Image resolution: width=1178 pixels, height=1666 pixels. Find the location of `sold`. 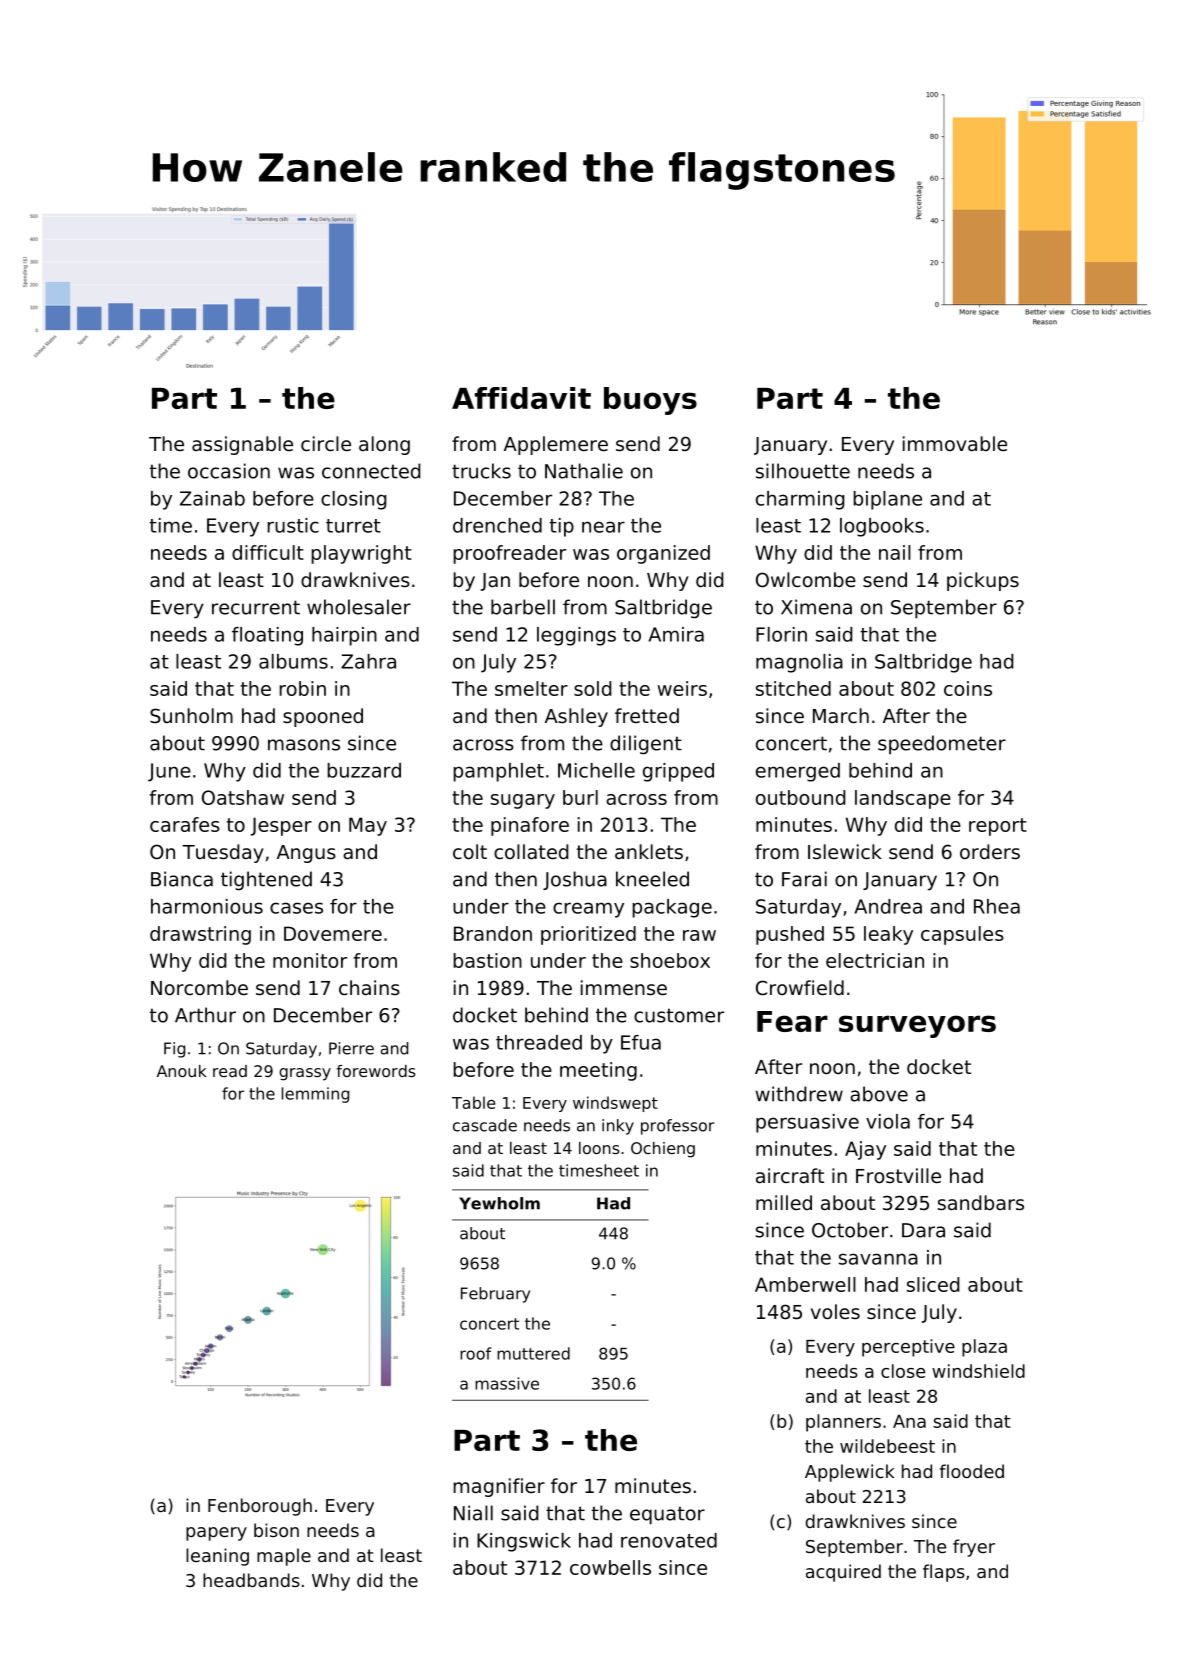

sold is located at coordinates (593, 688).
